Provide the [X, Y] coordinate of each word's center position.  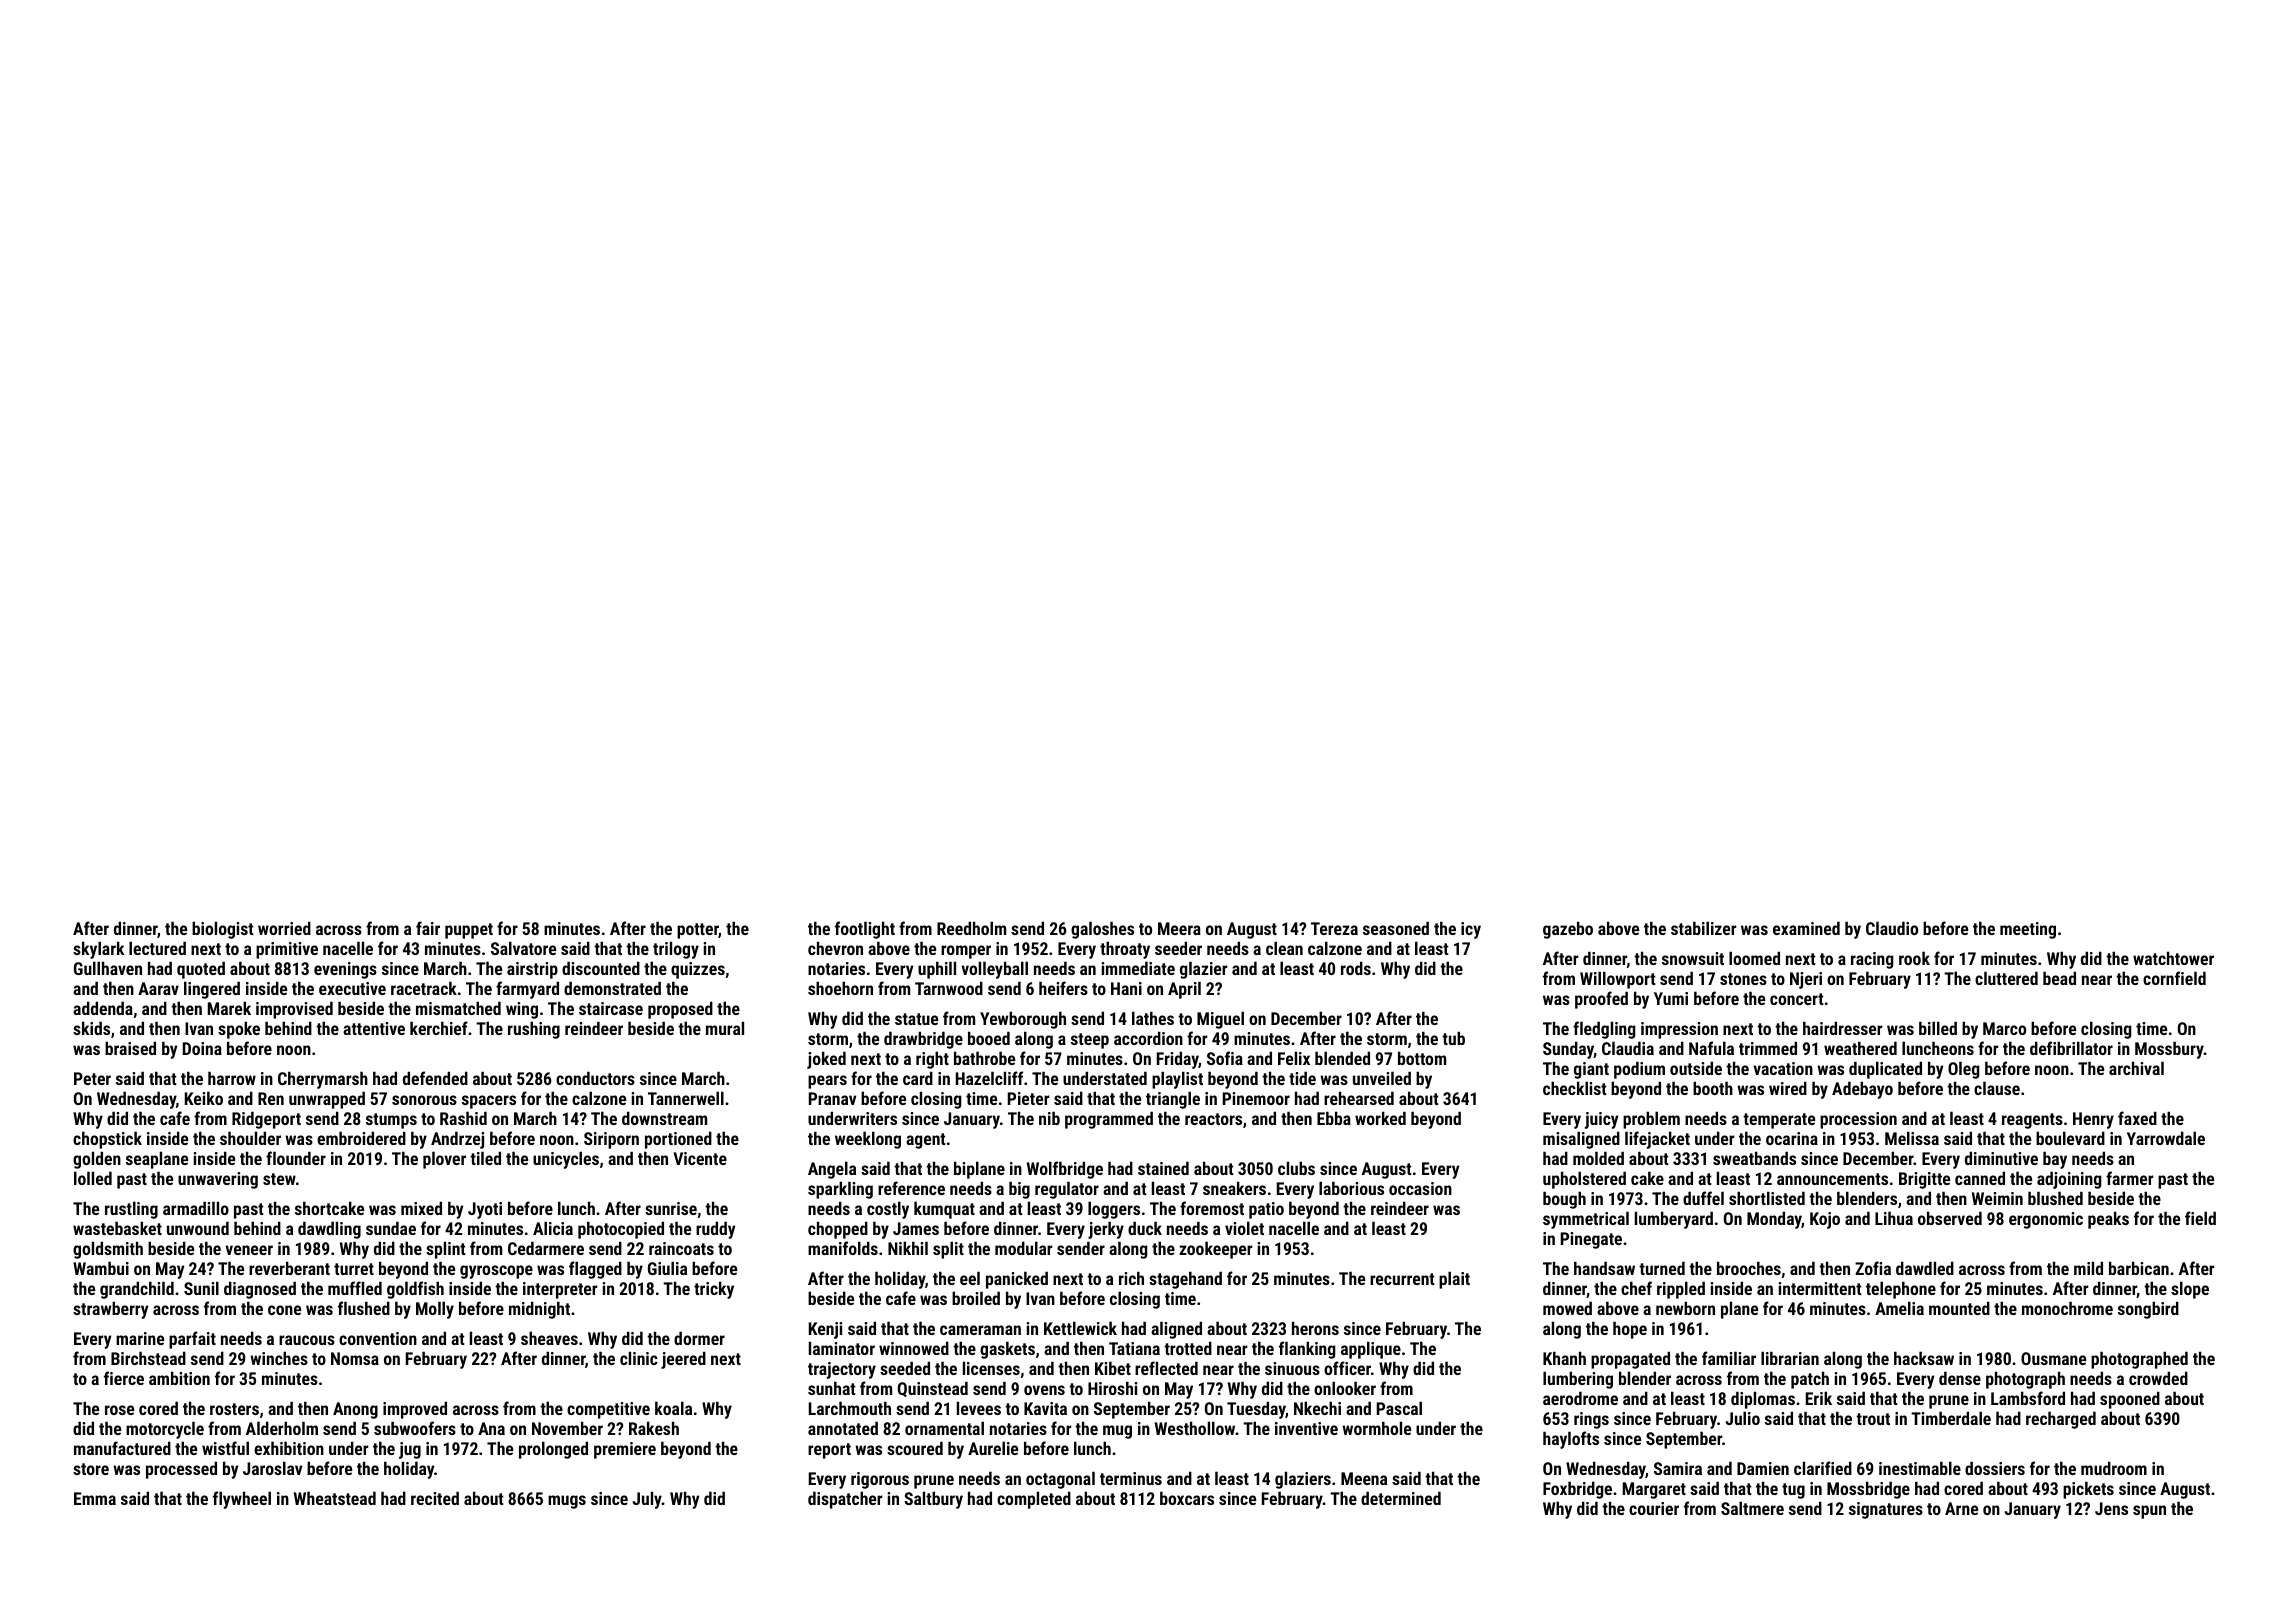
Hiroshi [1112, 1388]
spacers [489, 1102]
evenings [345, 970]
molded [1598, 1158]
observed [1950, 1218]
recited [435, 1498]
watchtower [2173, 958]
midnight [539, 1310]
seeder [1178, 948]
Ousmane [2053, 1358]
